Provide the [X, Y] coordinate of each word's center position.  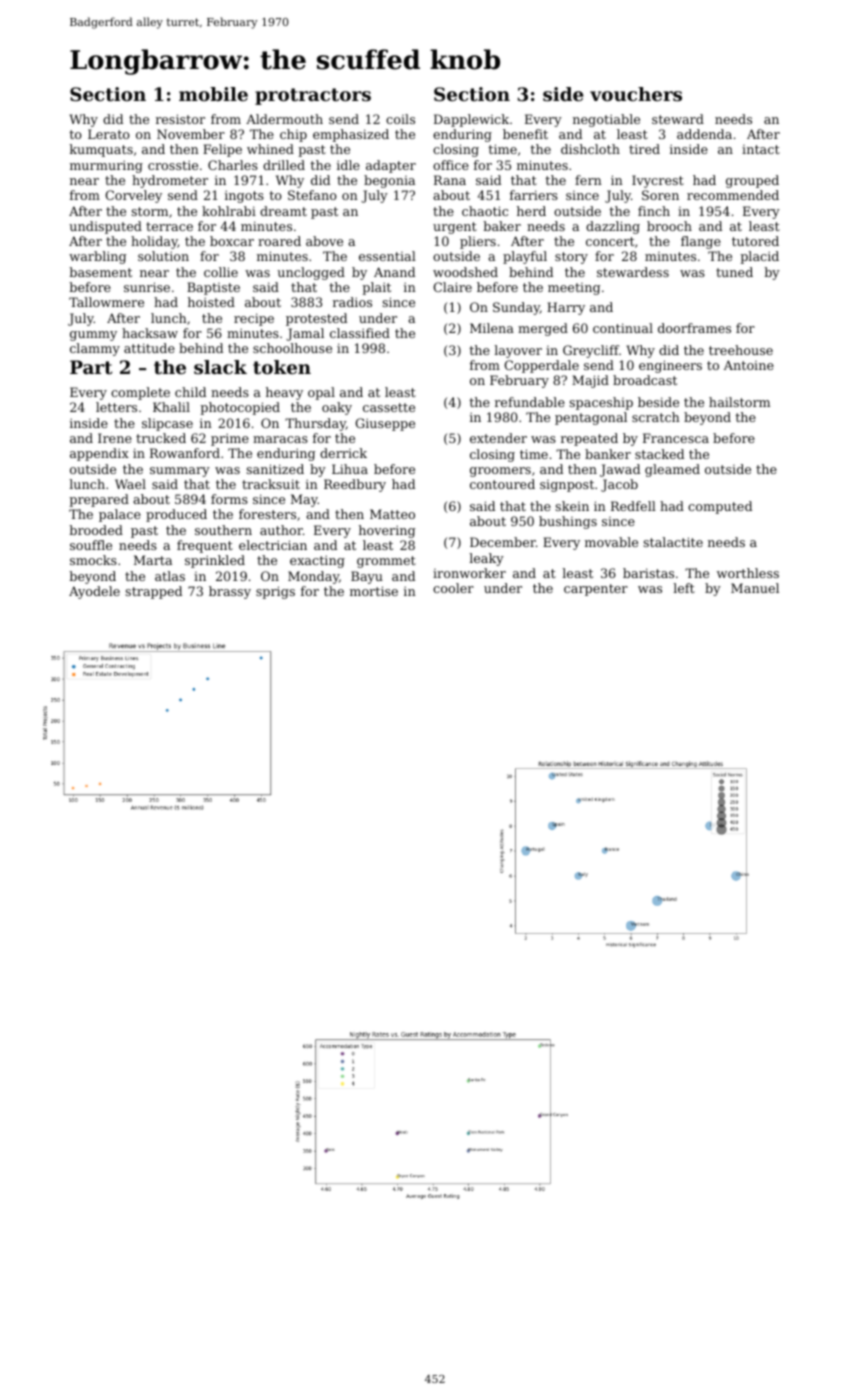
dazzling [613, 227]
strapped [153, 592]
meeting [574, 289]
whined [270, 149]
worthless [748, 573]
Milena [492, 328]
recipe [254, 319]
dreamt [283, 211]
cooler [453, 588]
